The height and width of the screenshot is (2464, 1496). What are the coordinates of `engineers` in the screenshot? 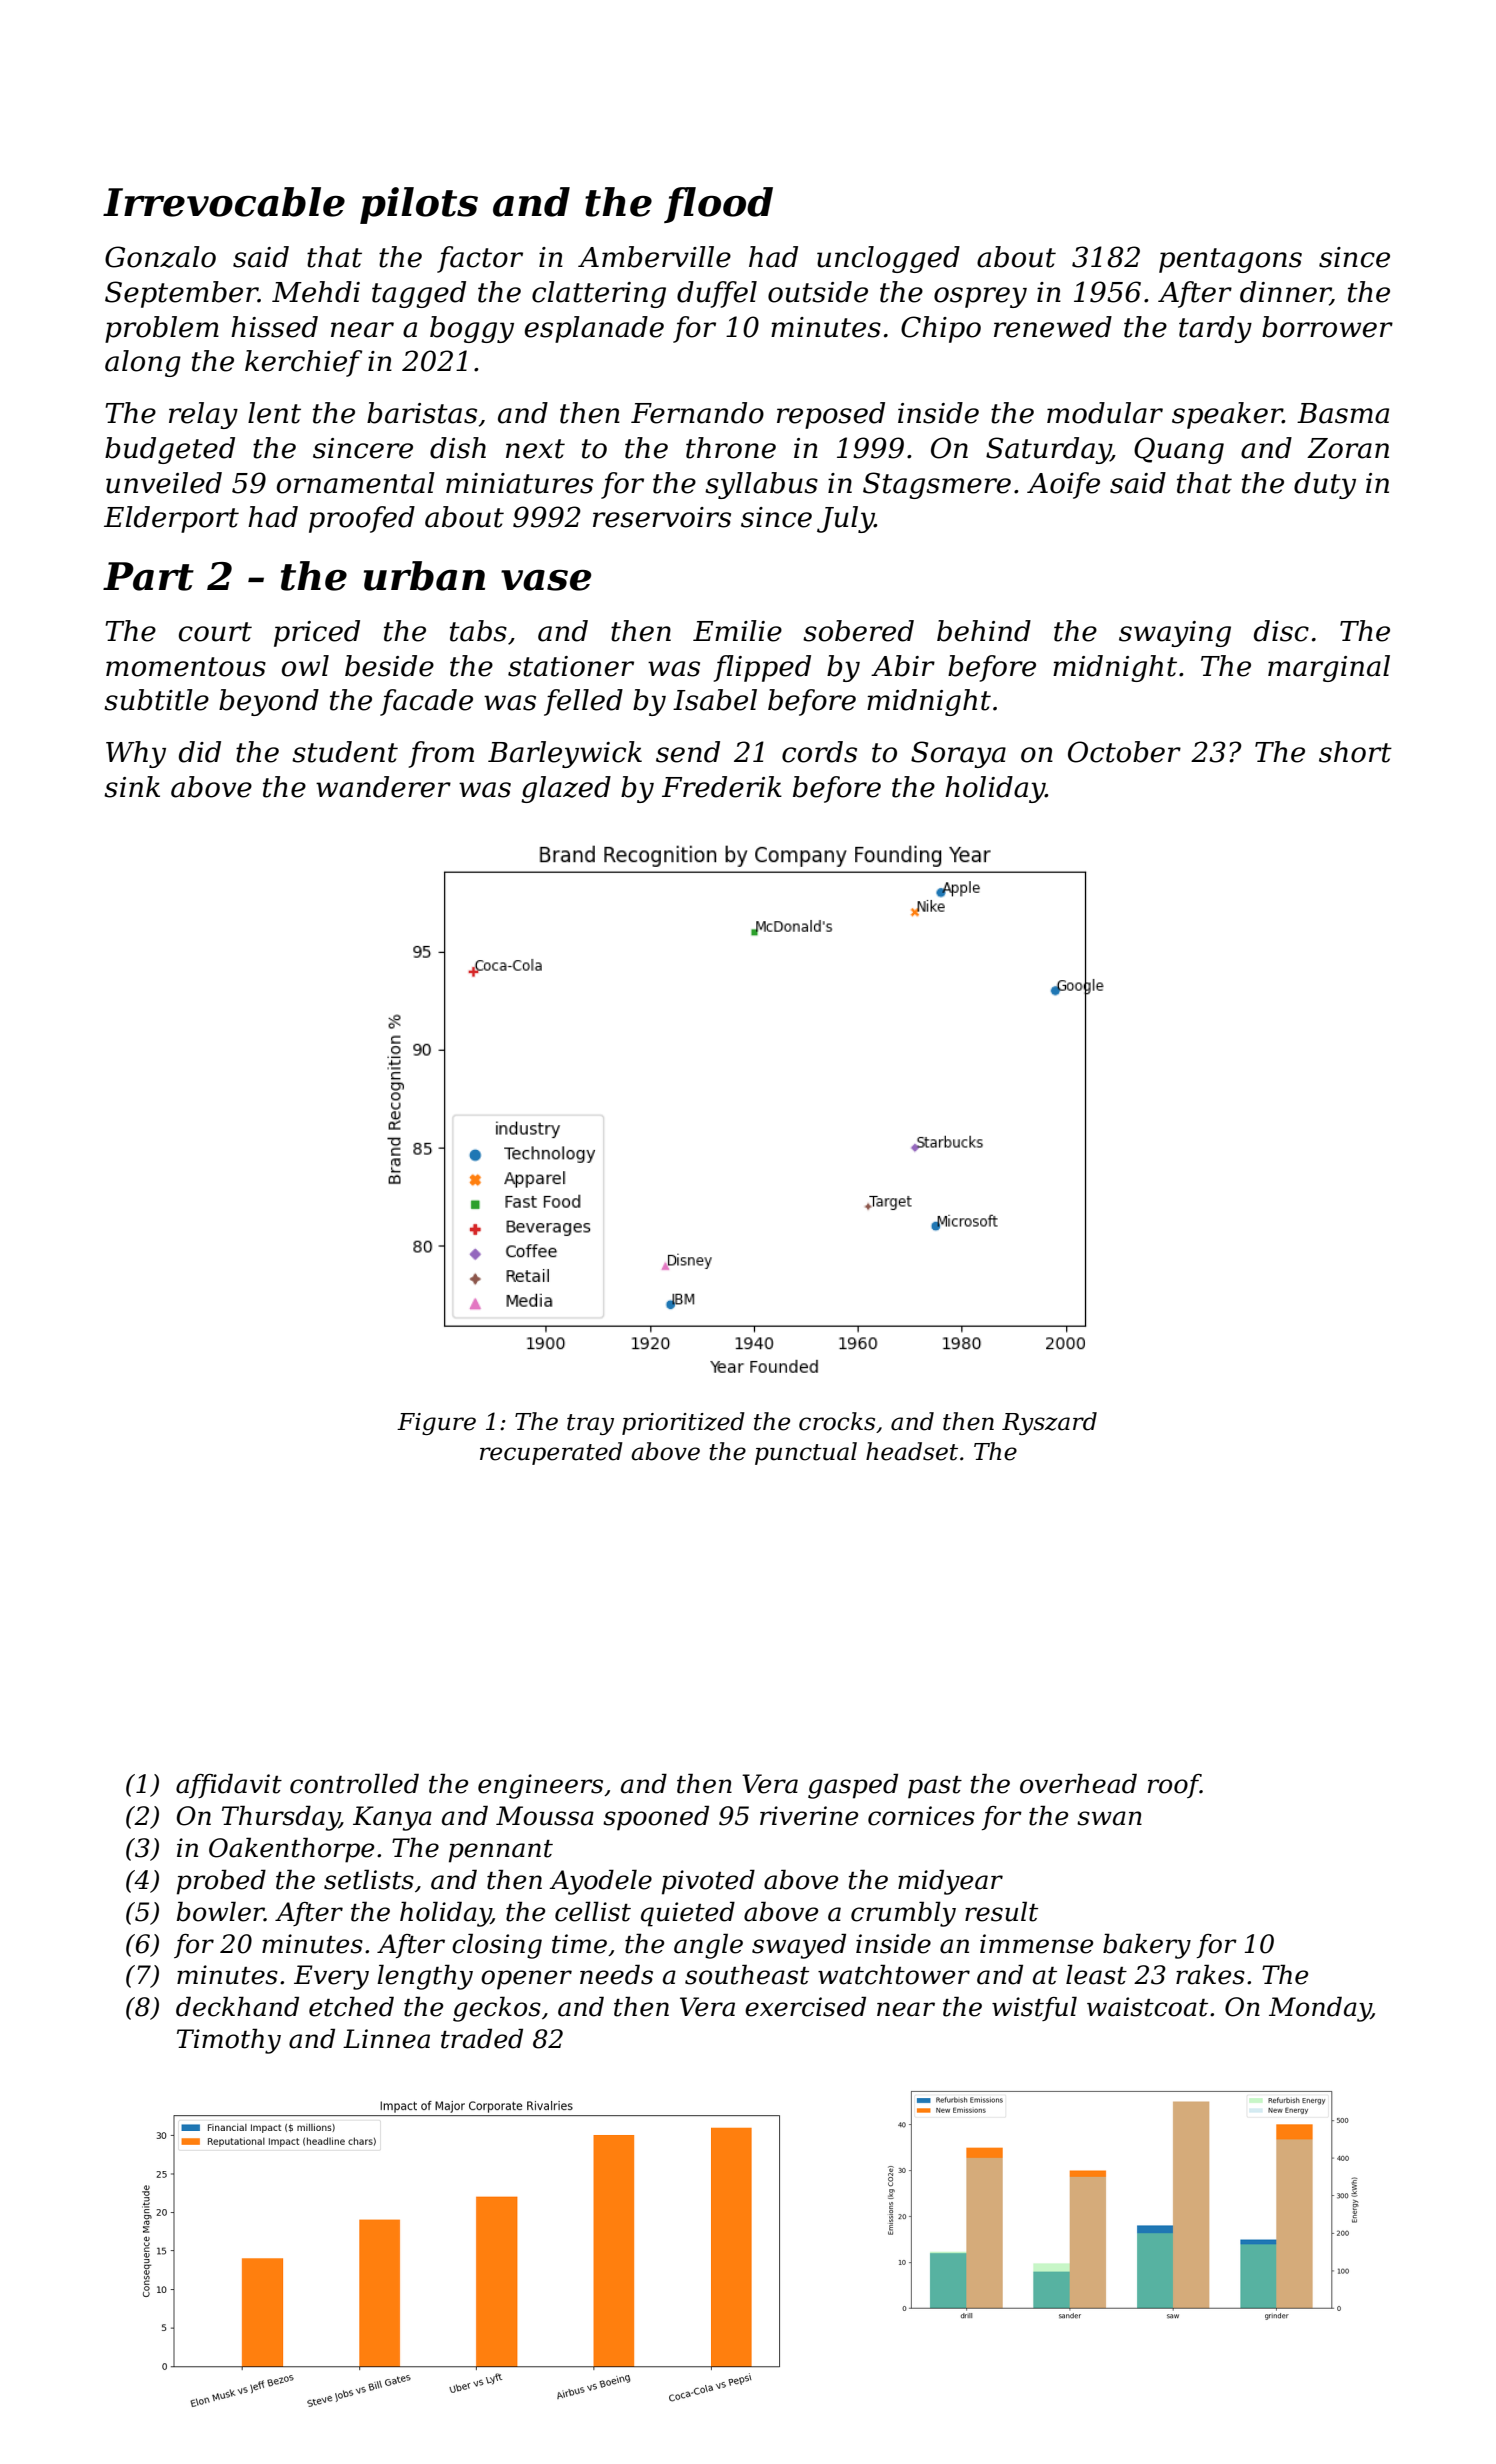 It's located at (540, 1786).
